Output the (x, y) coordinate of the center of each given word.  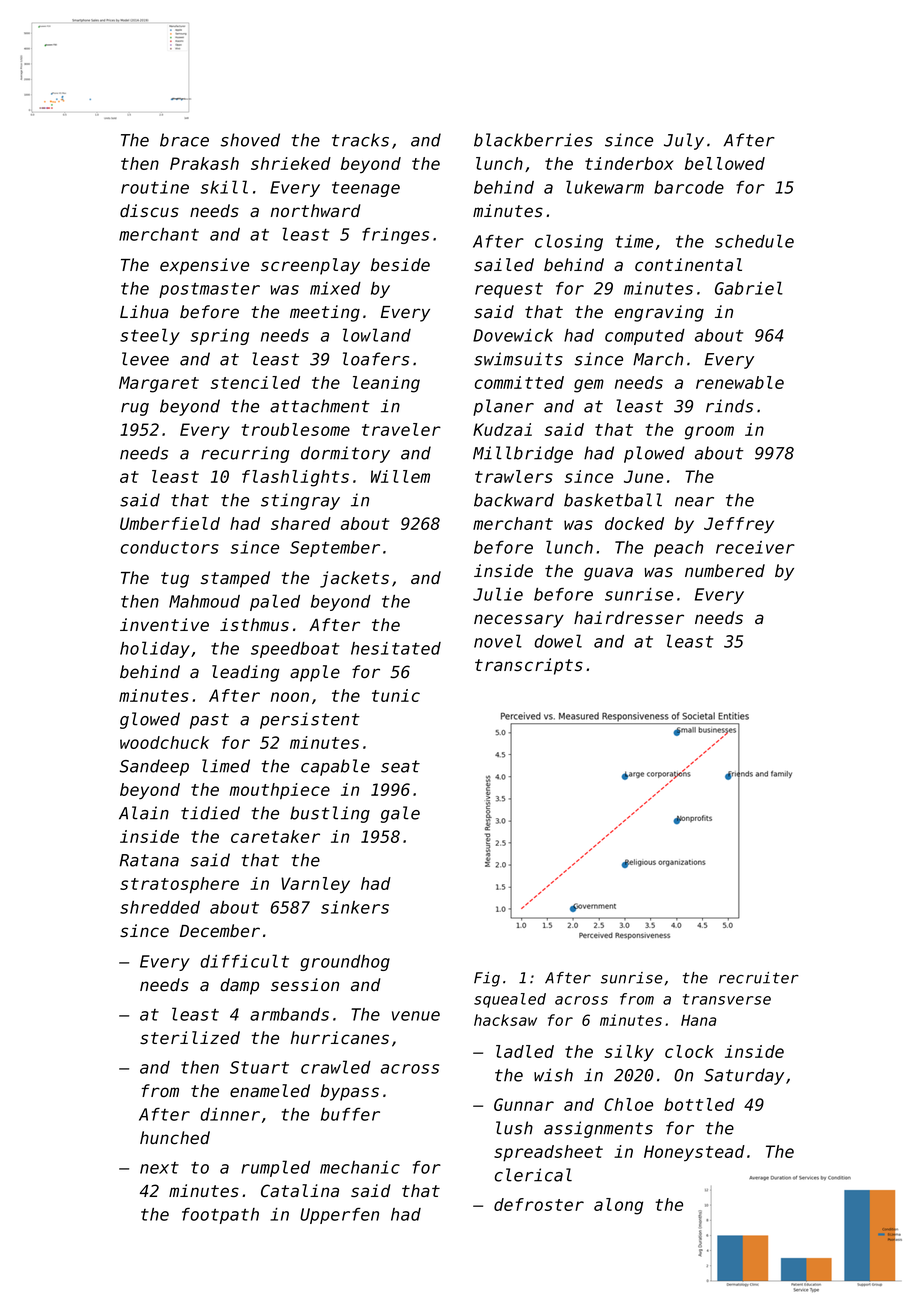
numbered (725, 571)
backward (514, 500)
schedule (754, 241)
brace (184, 140)
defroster (539, 1204)
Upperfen (339, 1216)
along (618, 1206)
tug (175, 580)
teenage (366, 189)
